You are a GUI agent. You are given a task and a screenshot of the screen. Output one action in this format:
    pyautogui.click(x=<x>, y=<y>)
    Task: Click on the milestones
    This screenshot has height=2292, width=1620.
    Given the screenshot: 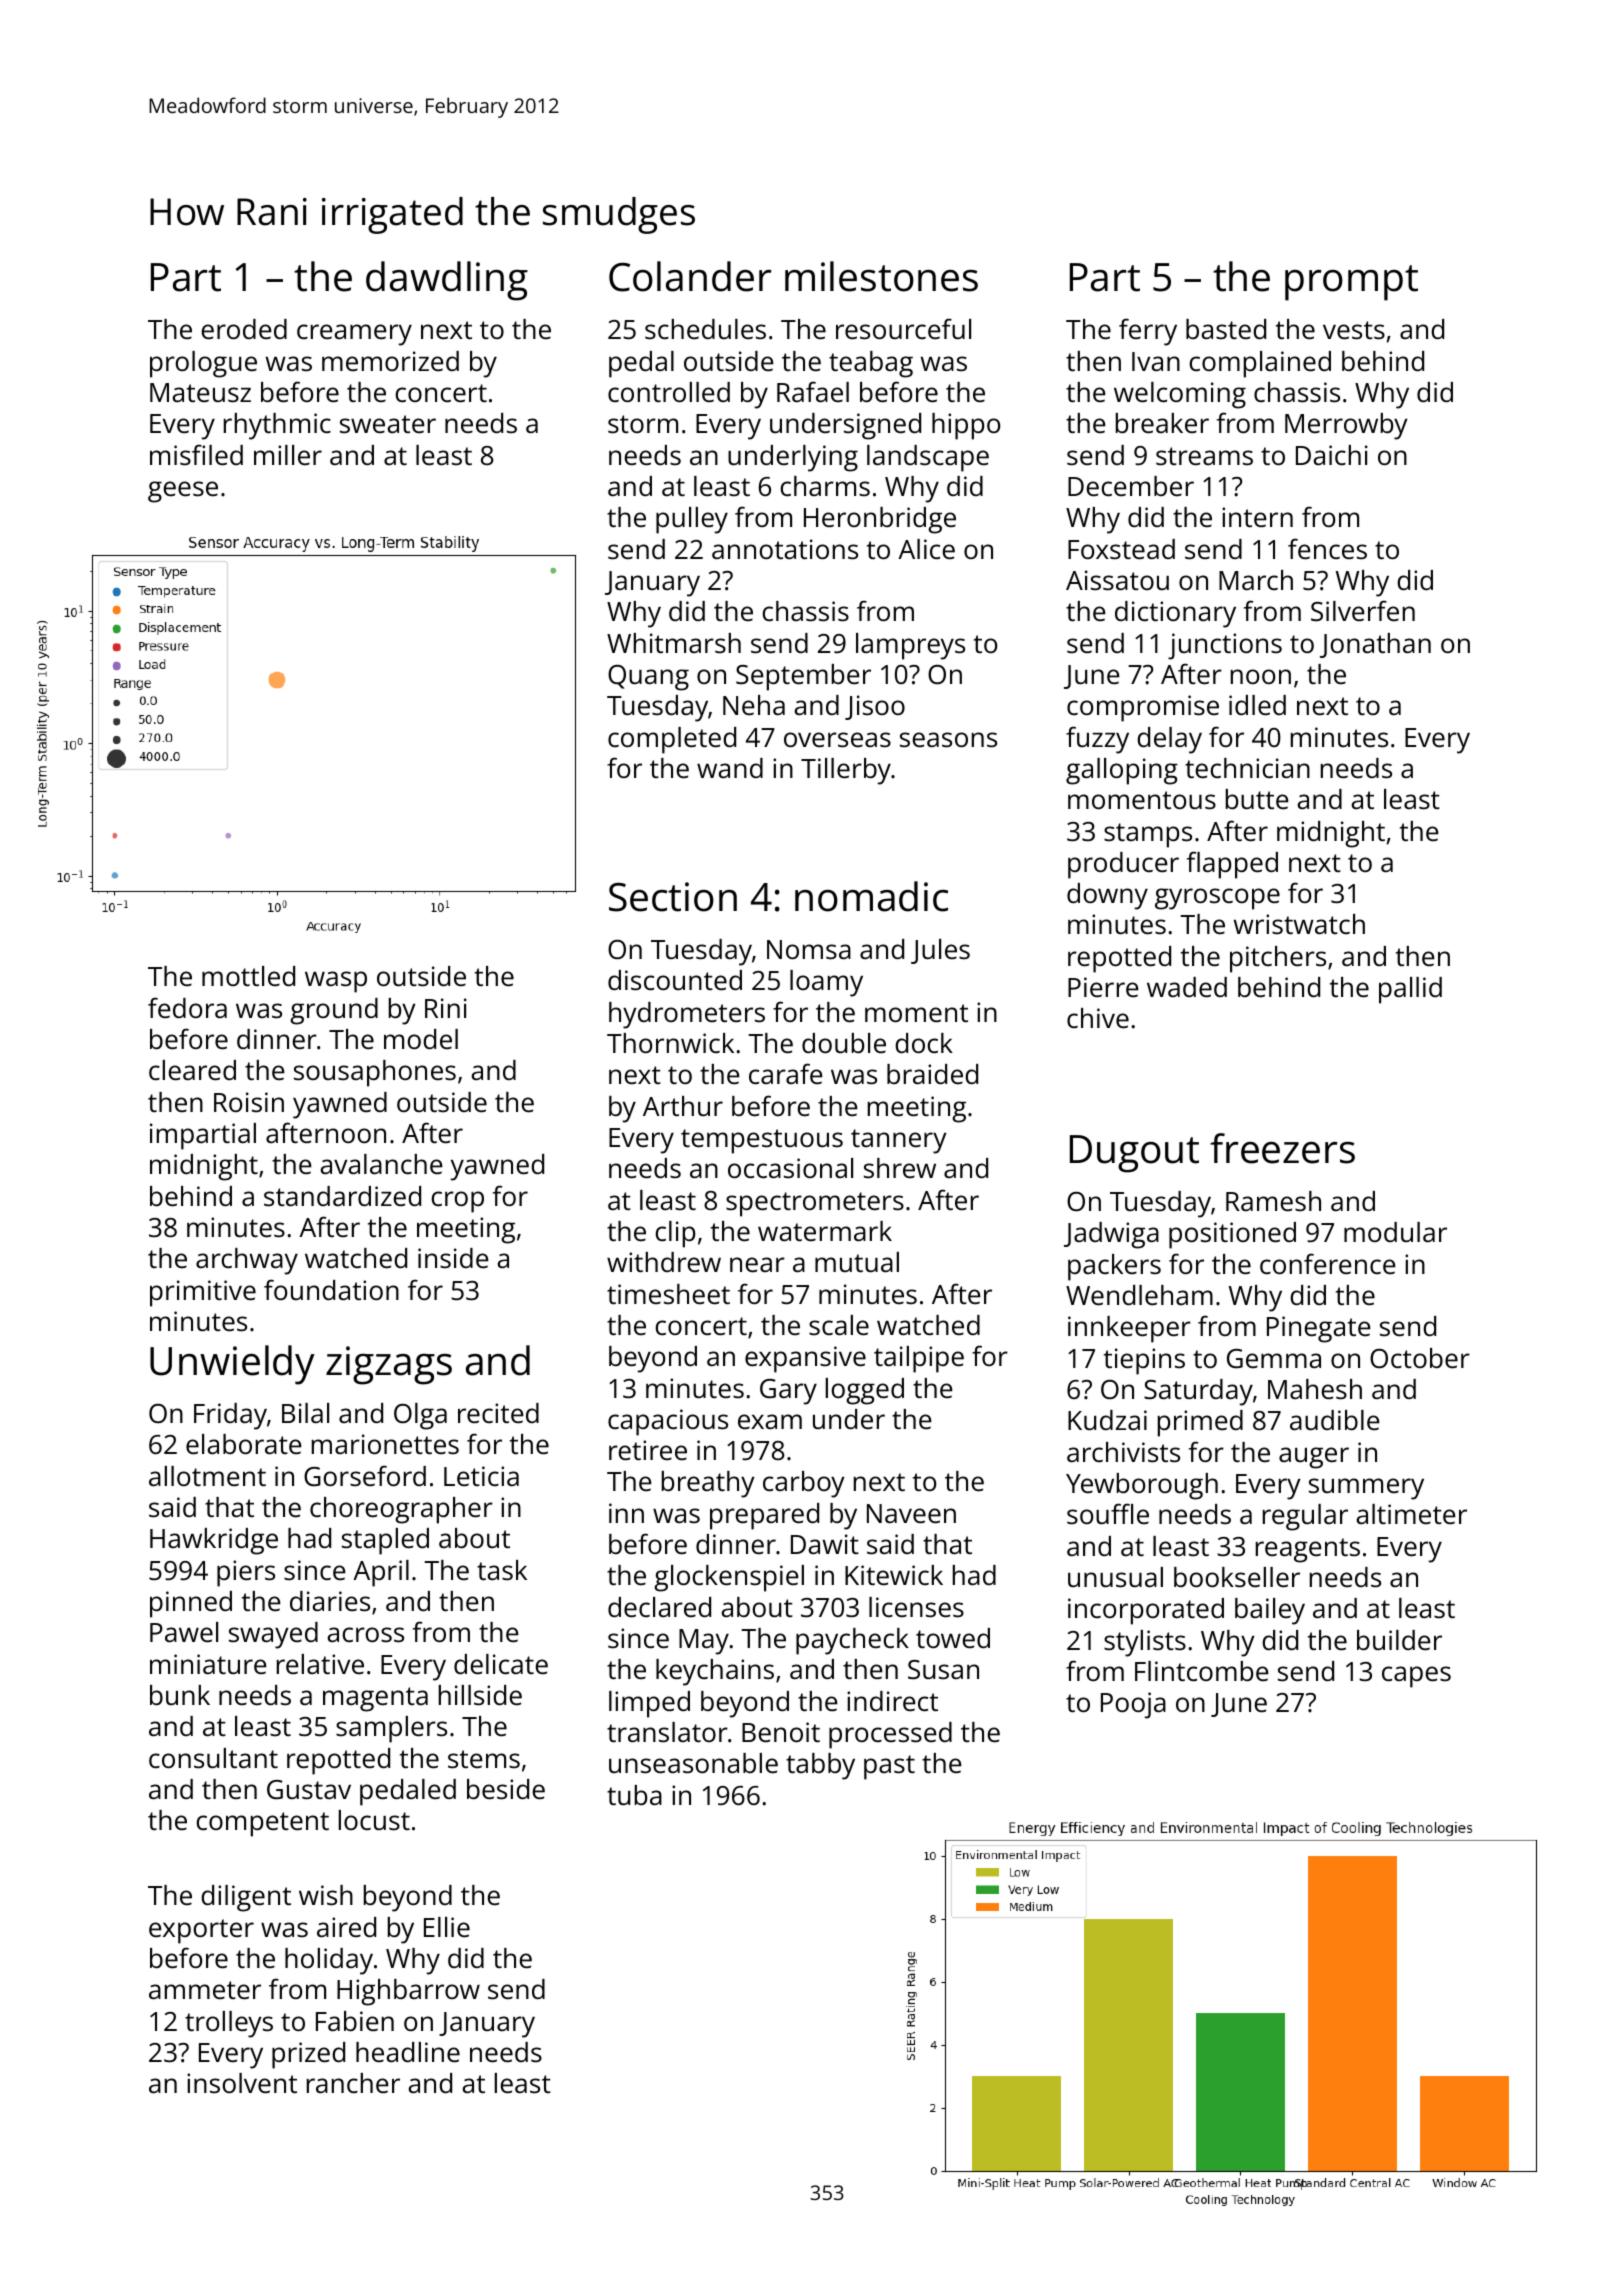 What is the action you would take?
    pyautogui.click(x=881, y=276)
